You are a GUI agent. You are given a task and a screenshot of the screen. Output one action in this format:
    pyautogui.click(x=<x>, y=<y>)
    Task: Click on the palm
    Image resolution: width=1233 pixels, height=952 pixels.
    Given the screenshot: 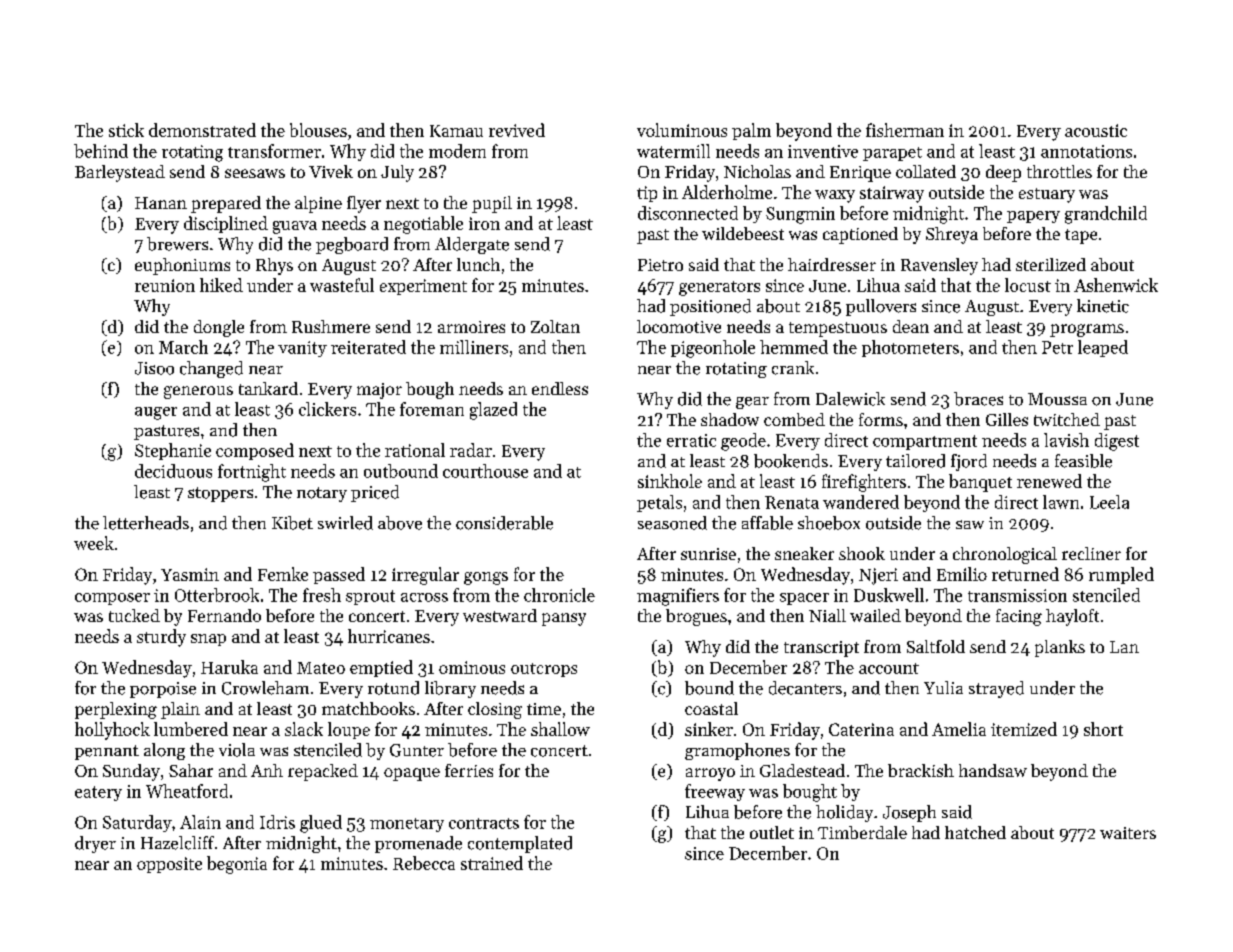 What is the action you would take?
    pyautogui.click(x=751, y=131)
